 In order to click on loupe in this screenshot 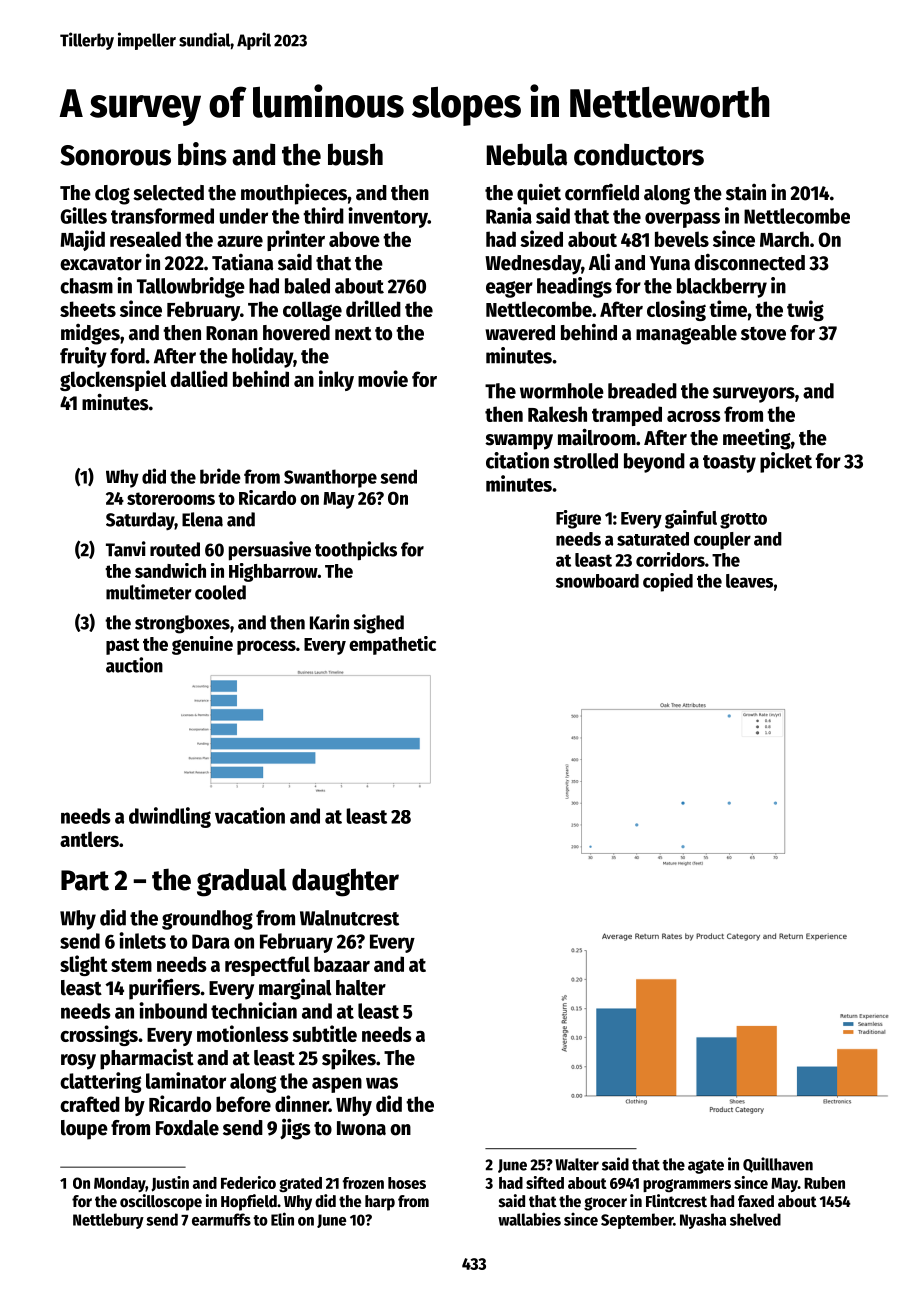, I will do `click(84, 1130)`.
